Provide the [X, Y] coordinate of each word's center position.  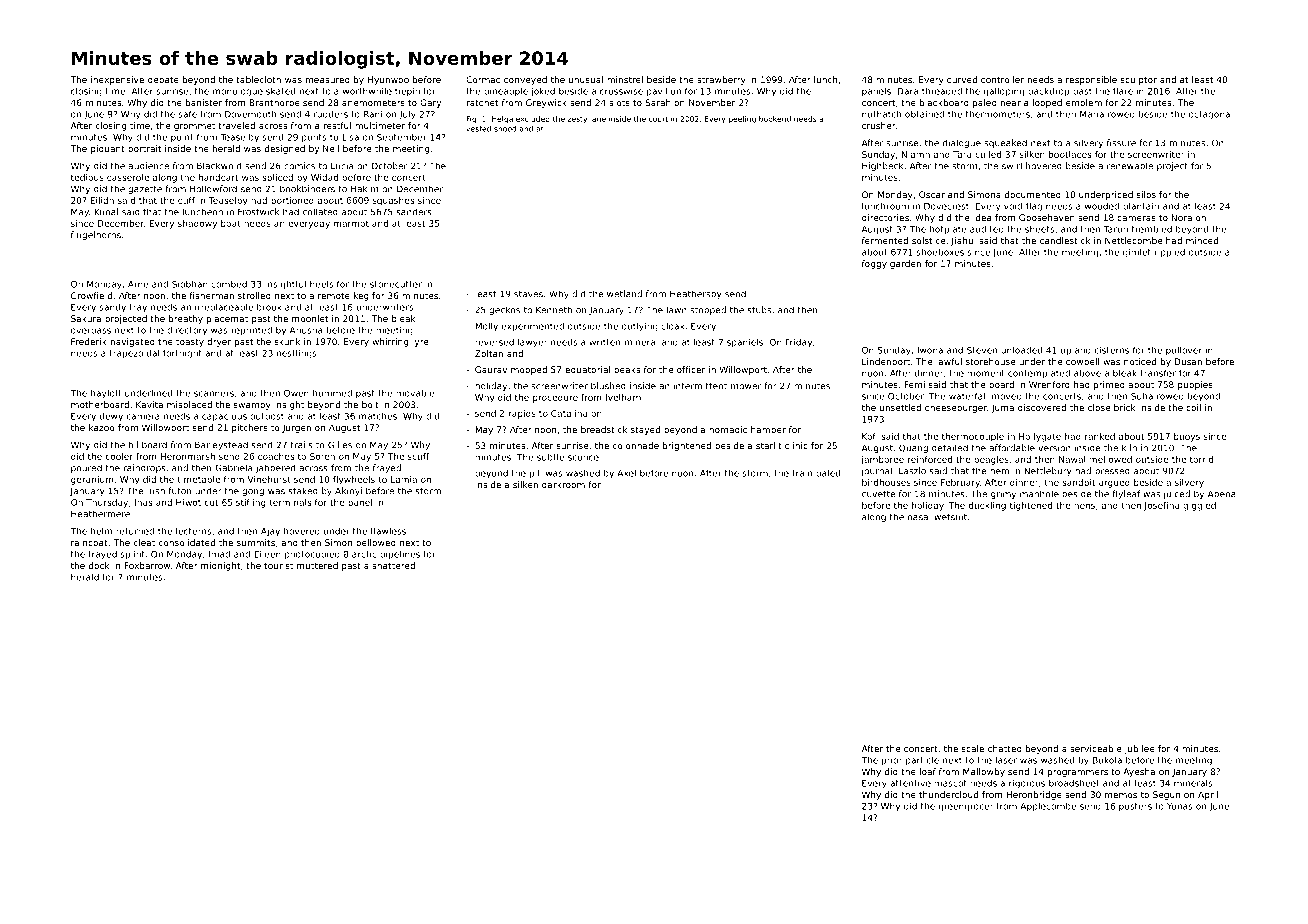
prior [892, 761]
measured [328, 79]
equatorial [587, 370]
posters [1135, 807]
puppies [1195, 385]
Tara [962, 154]
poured [86, 468]
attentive [910, 783]
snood [505, 129]
